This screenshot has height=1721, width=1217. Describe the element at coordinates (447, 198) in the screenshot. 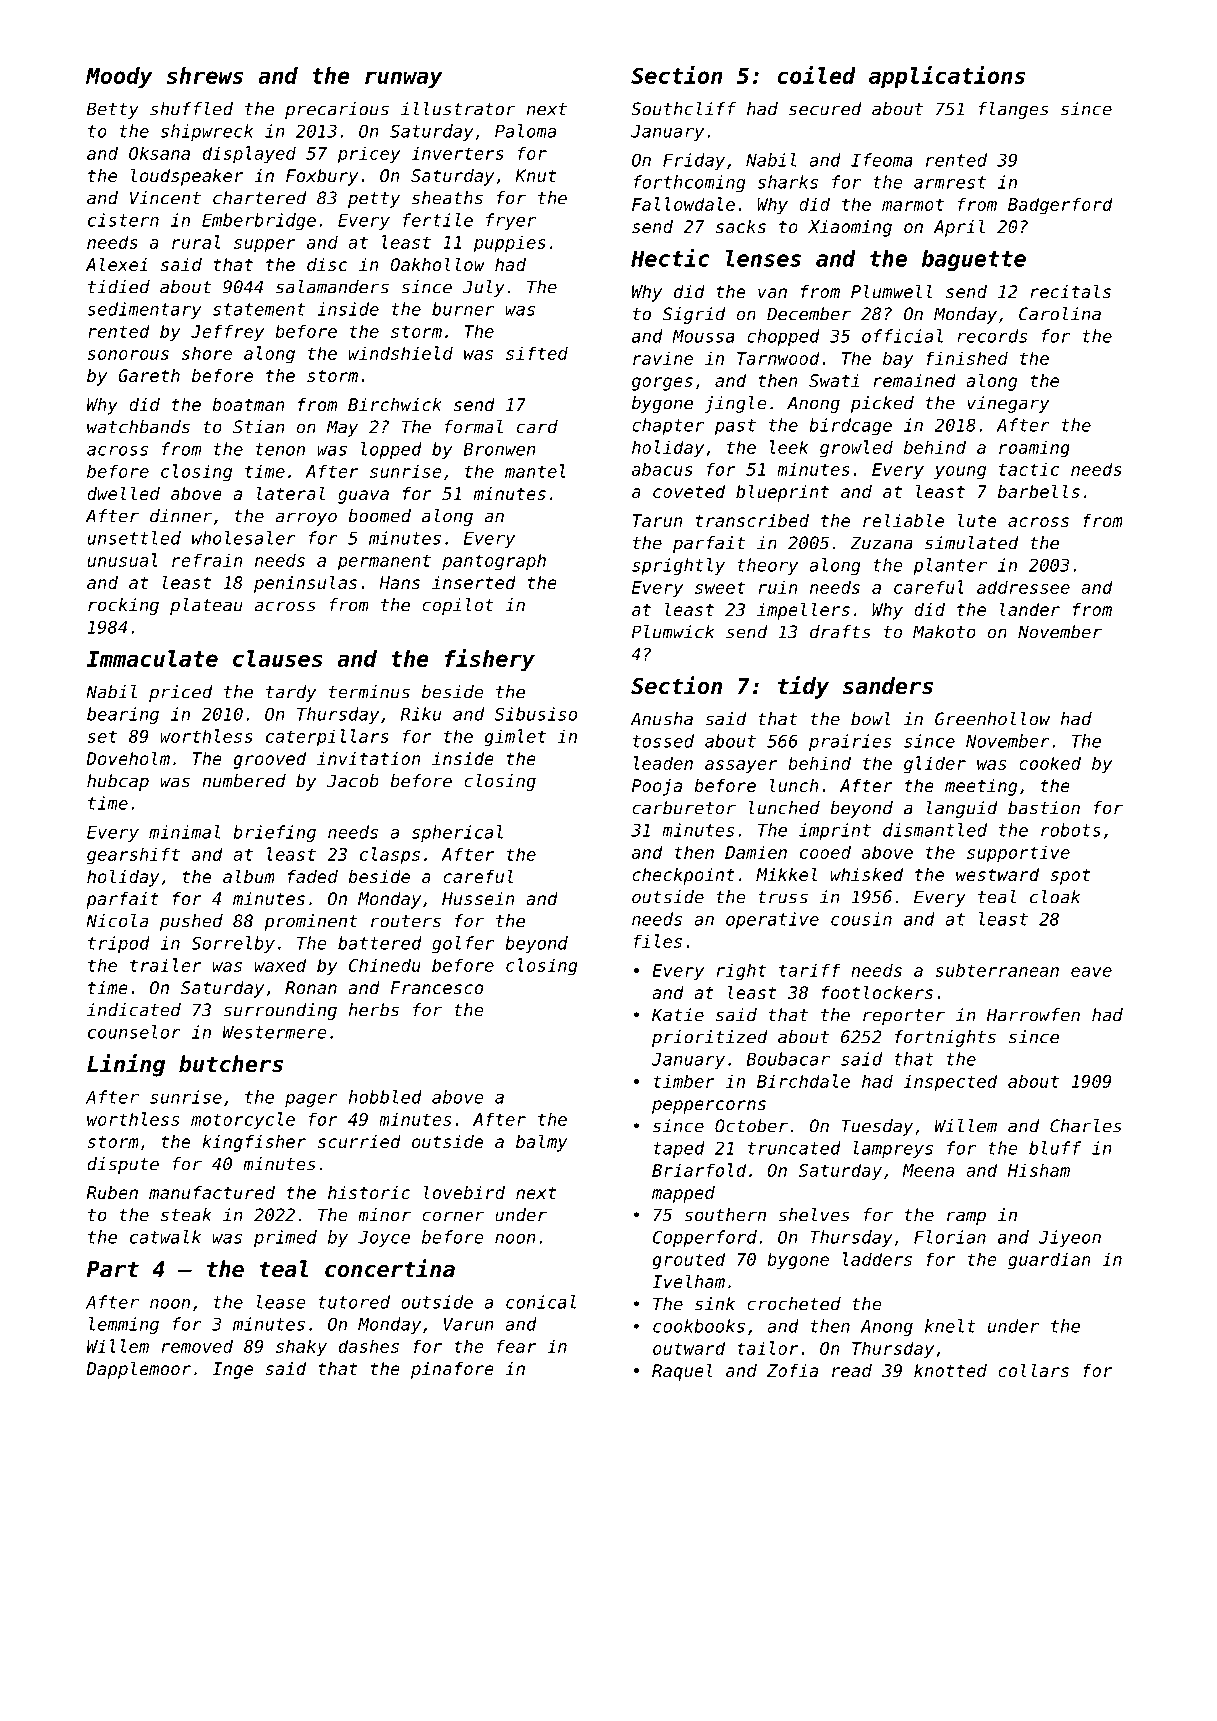

I see `sheaths` at that location.
